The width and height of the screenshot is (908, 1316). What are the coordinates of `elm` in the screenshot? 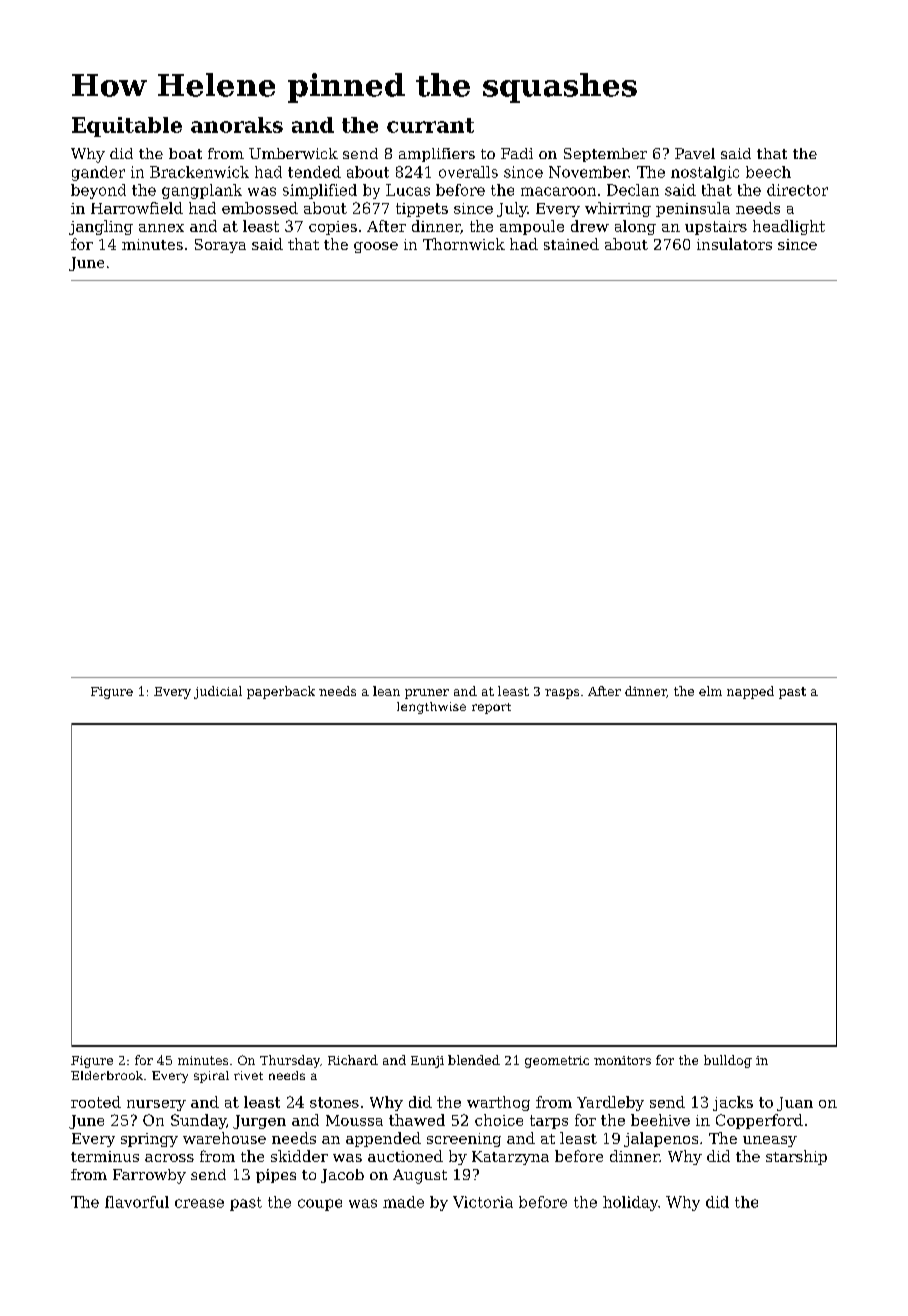 It's located at (710, 691).
